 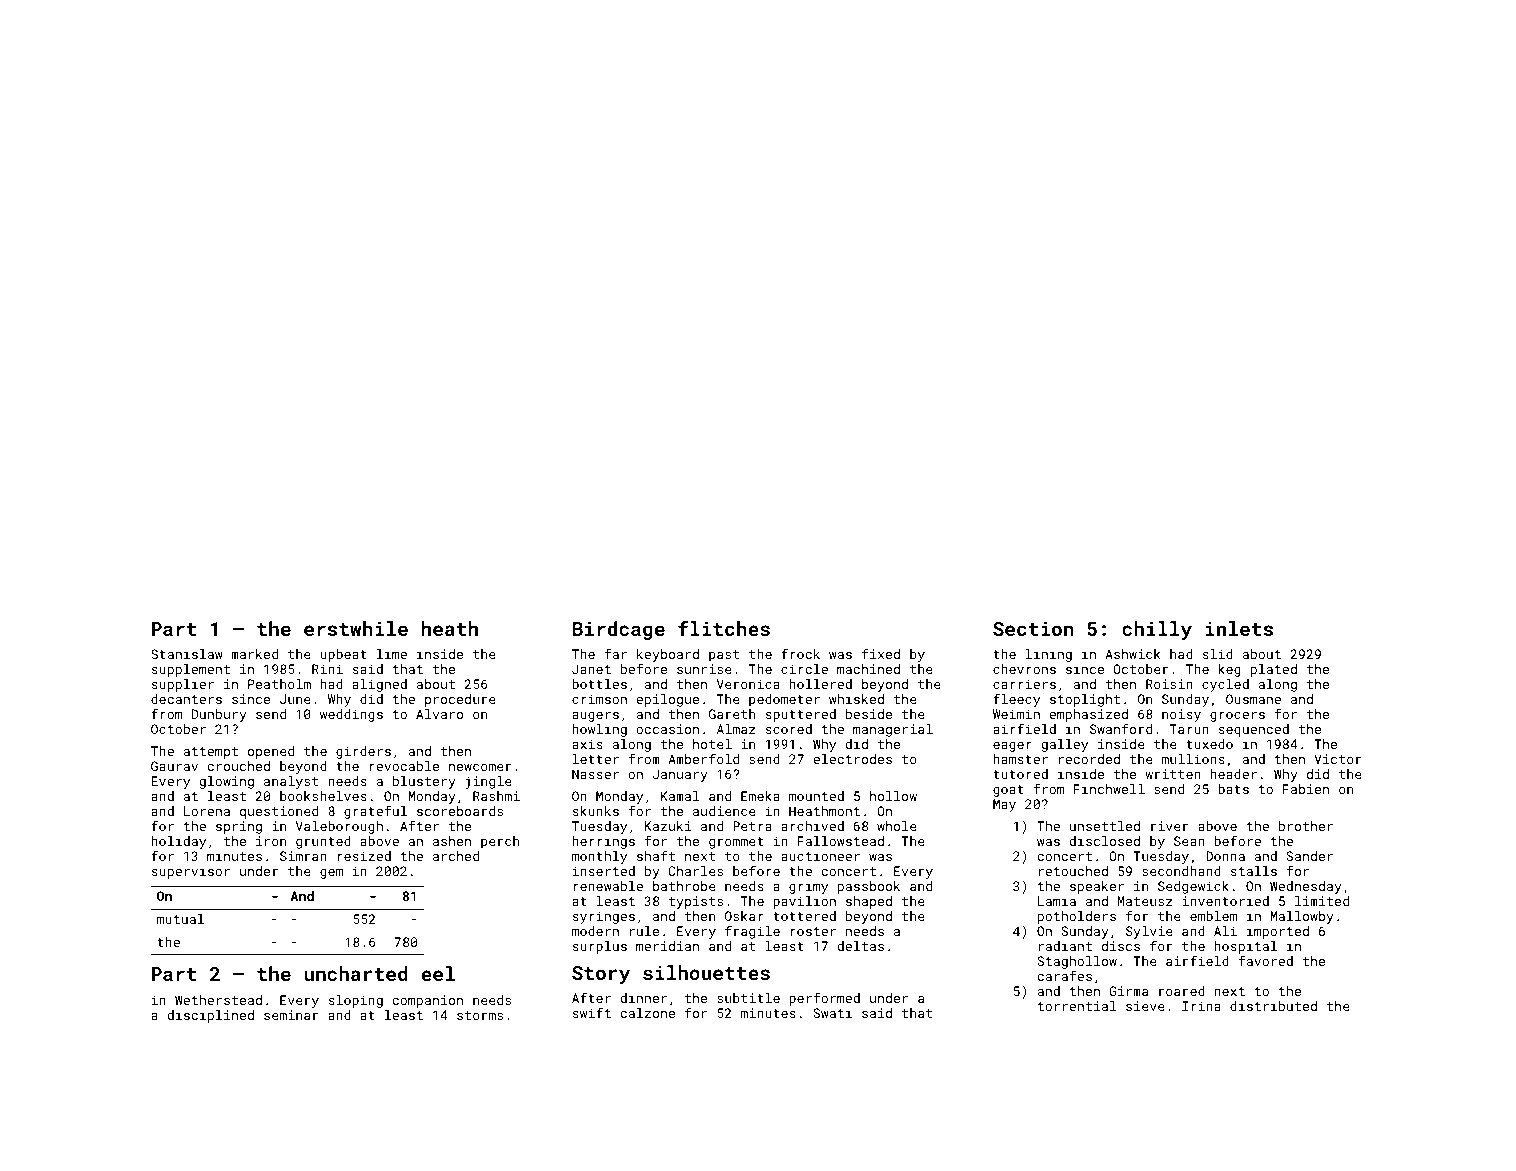 What do you see at coordinates (1008, 791) in the page?
I see `goat` at bounding box center [1008, 791].
